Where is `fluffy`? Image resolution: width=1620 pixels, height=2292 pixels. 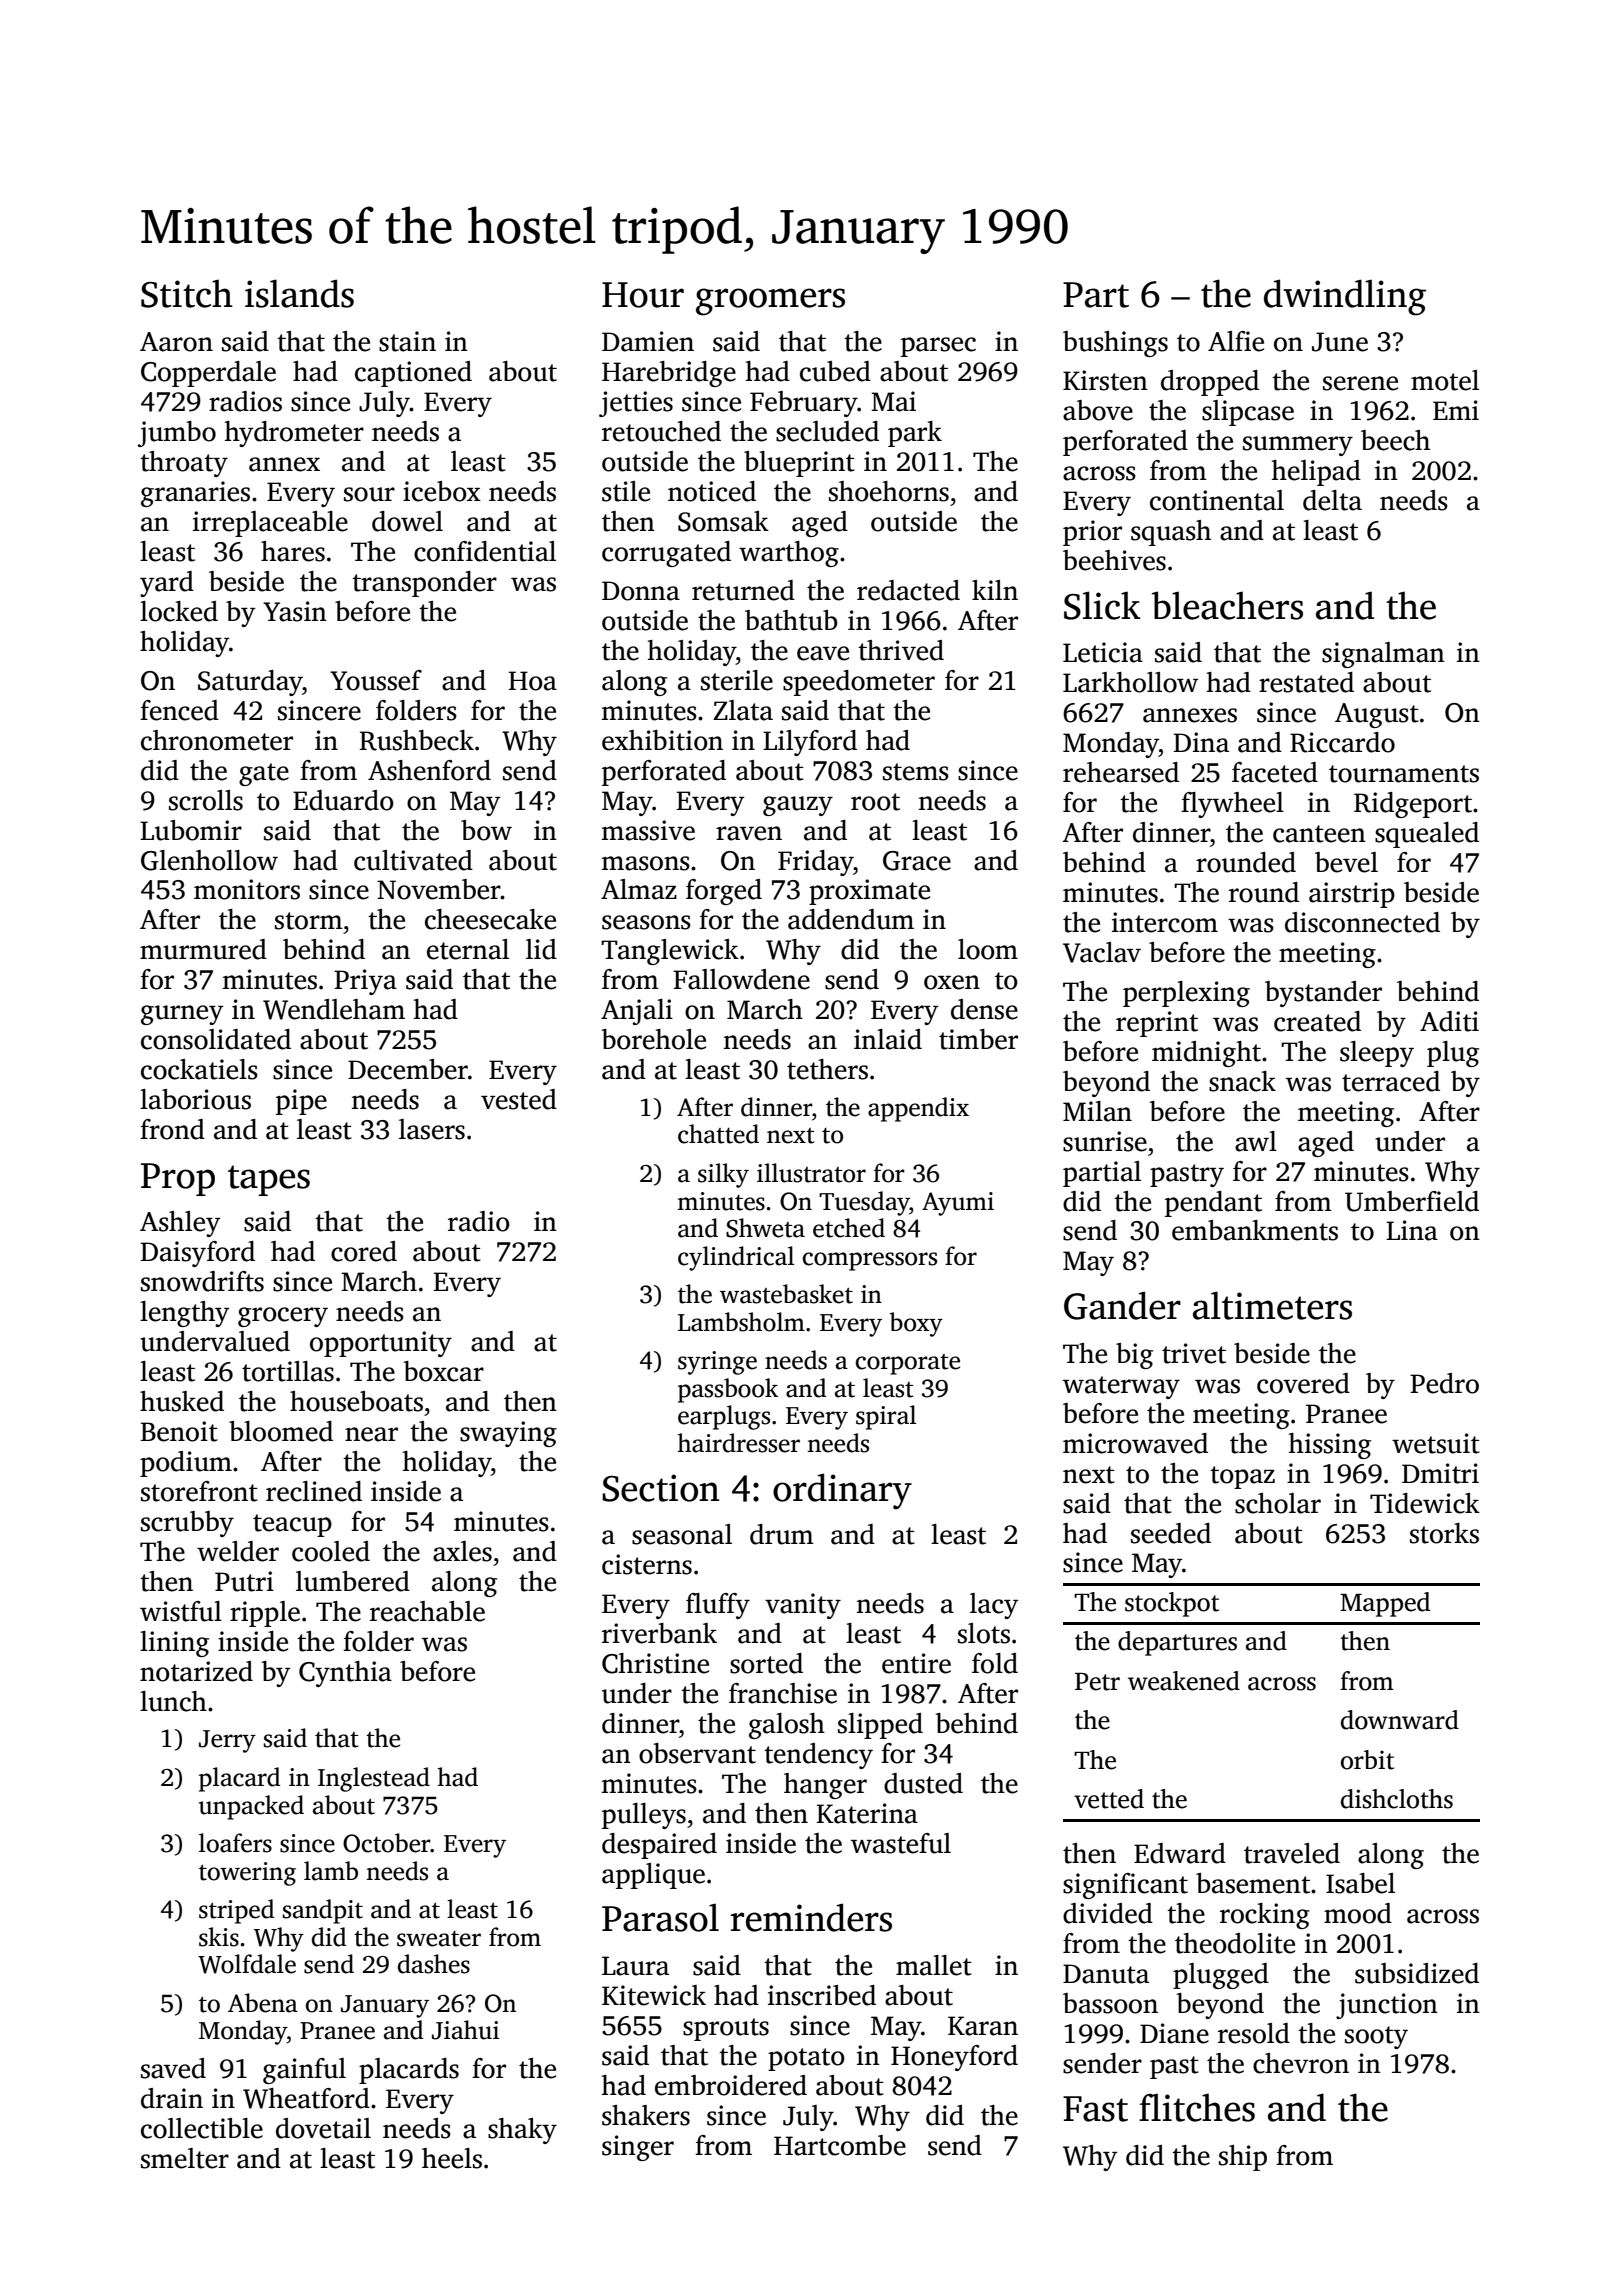
fluffy is located at coordinates (718, 1606).
